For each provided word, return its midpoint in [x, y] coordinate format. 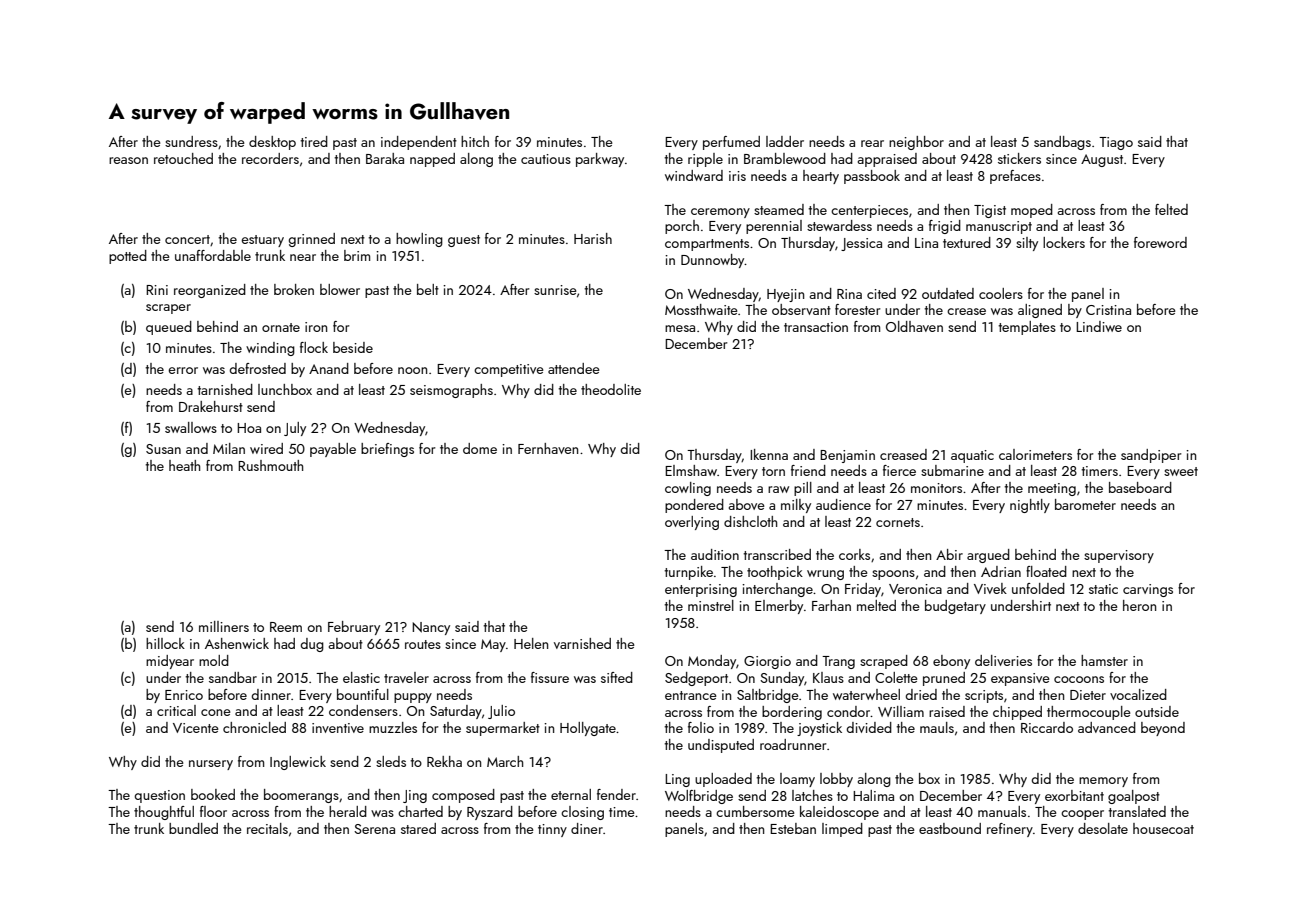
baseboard [1140, 487]
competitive [509, 370]
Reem [286, 627]
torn [773, 471]
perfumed [731, 143]
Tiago [1116, 143]
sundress [191, 141]
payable [333, 450]
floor [213, 811]
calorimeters [1035, 454]
